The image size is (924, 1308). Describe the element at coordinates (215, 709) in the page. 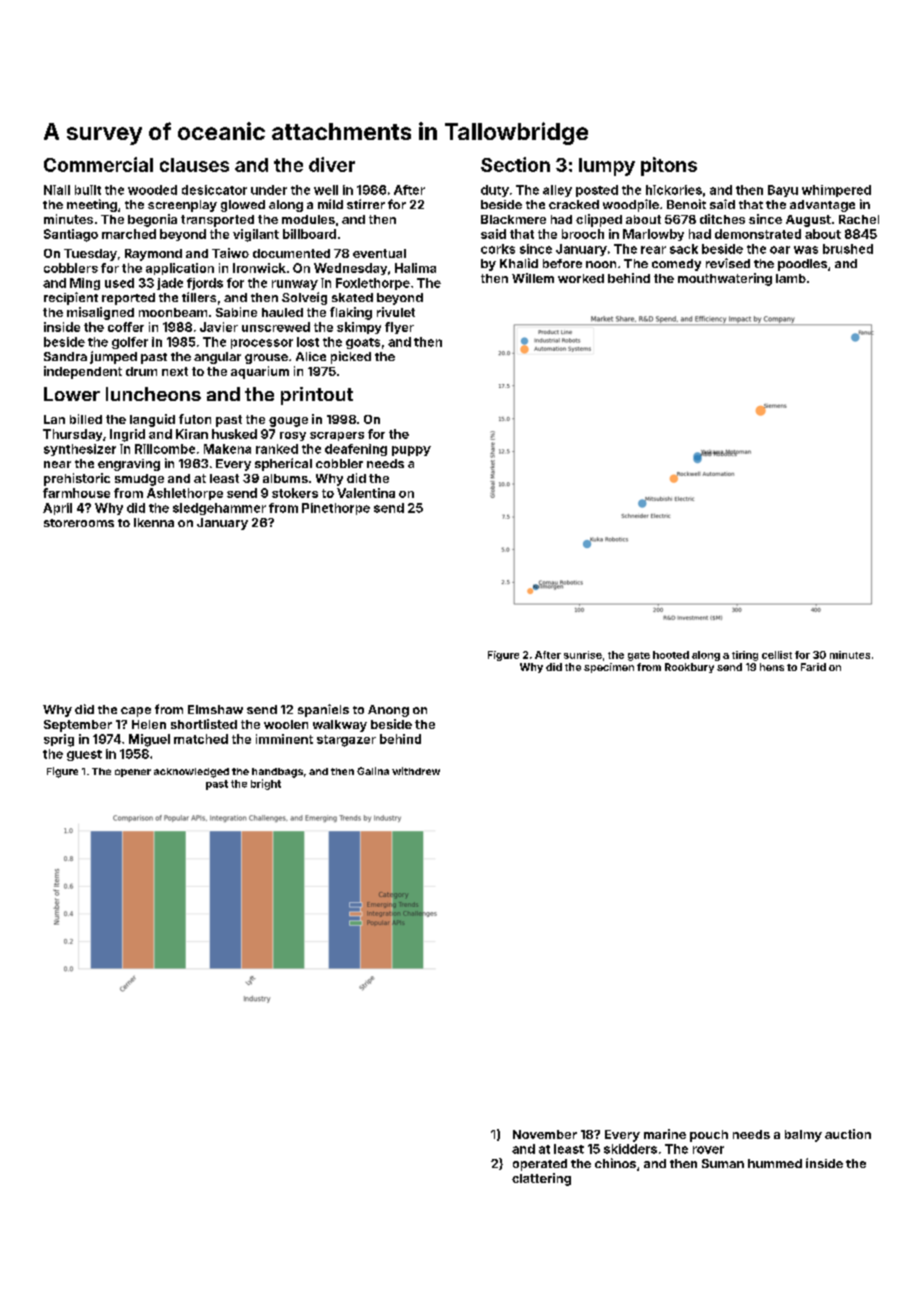

I see `Elmshaw` at that location.
